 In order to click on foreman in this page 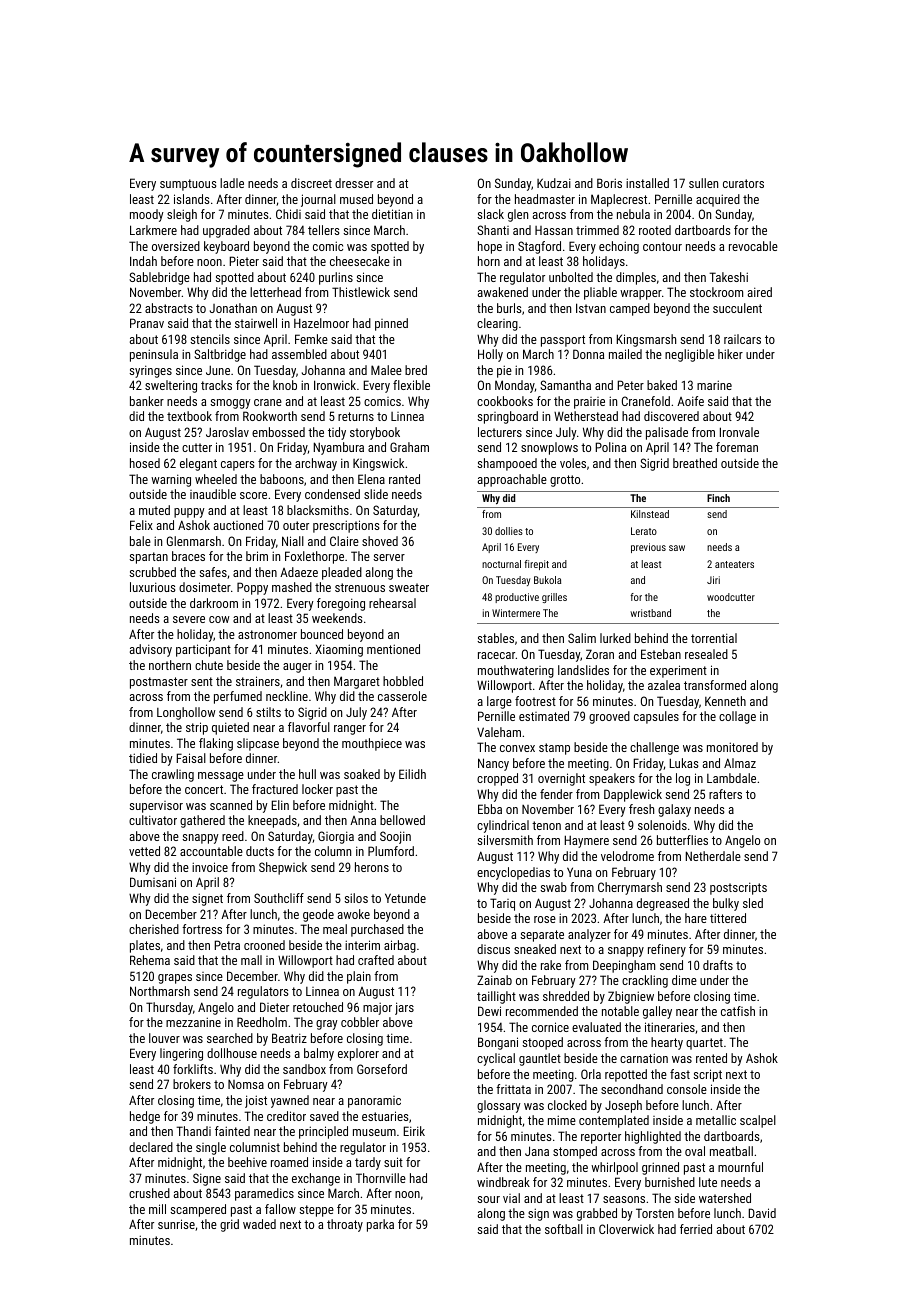, I will do `click(737, 447)`.
